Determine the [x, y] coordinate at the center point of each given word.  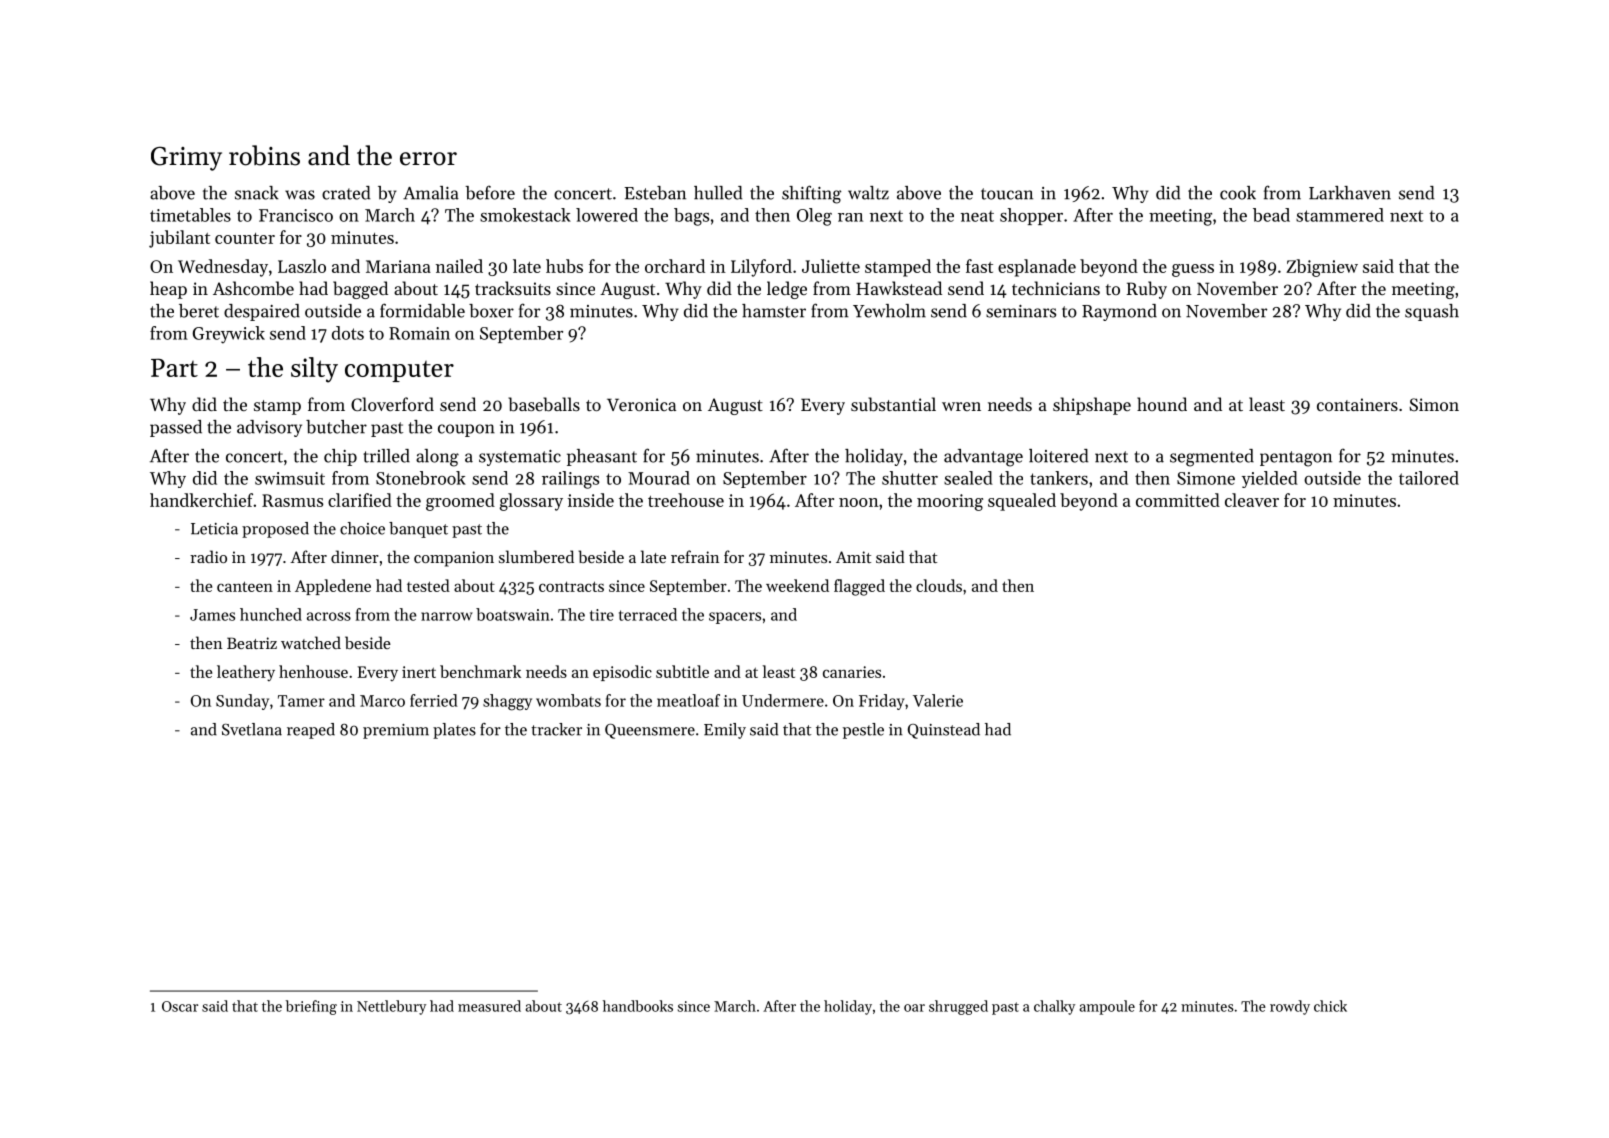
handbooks [638, 1006]
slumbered [536, 556]
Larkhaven [1350, 193]
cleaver [1252, 500]
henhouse [313, 671]
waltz [868, 193]
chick [1330, 1006]
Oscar [180, 1006]
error [428, 159]
